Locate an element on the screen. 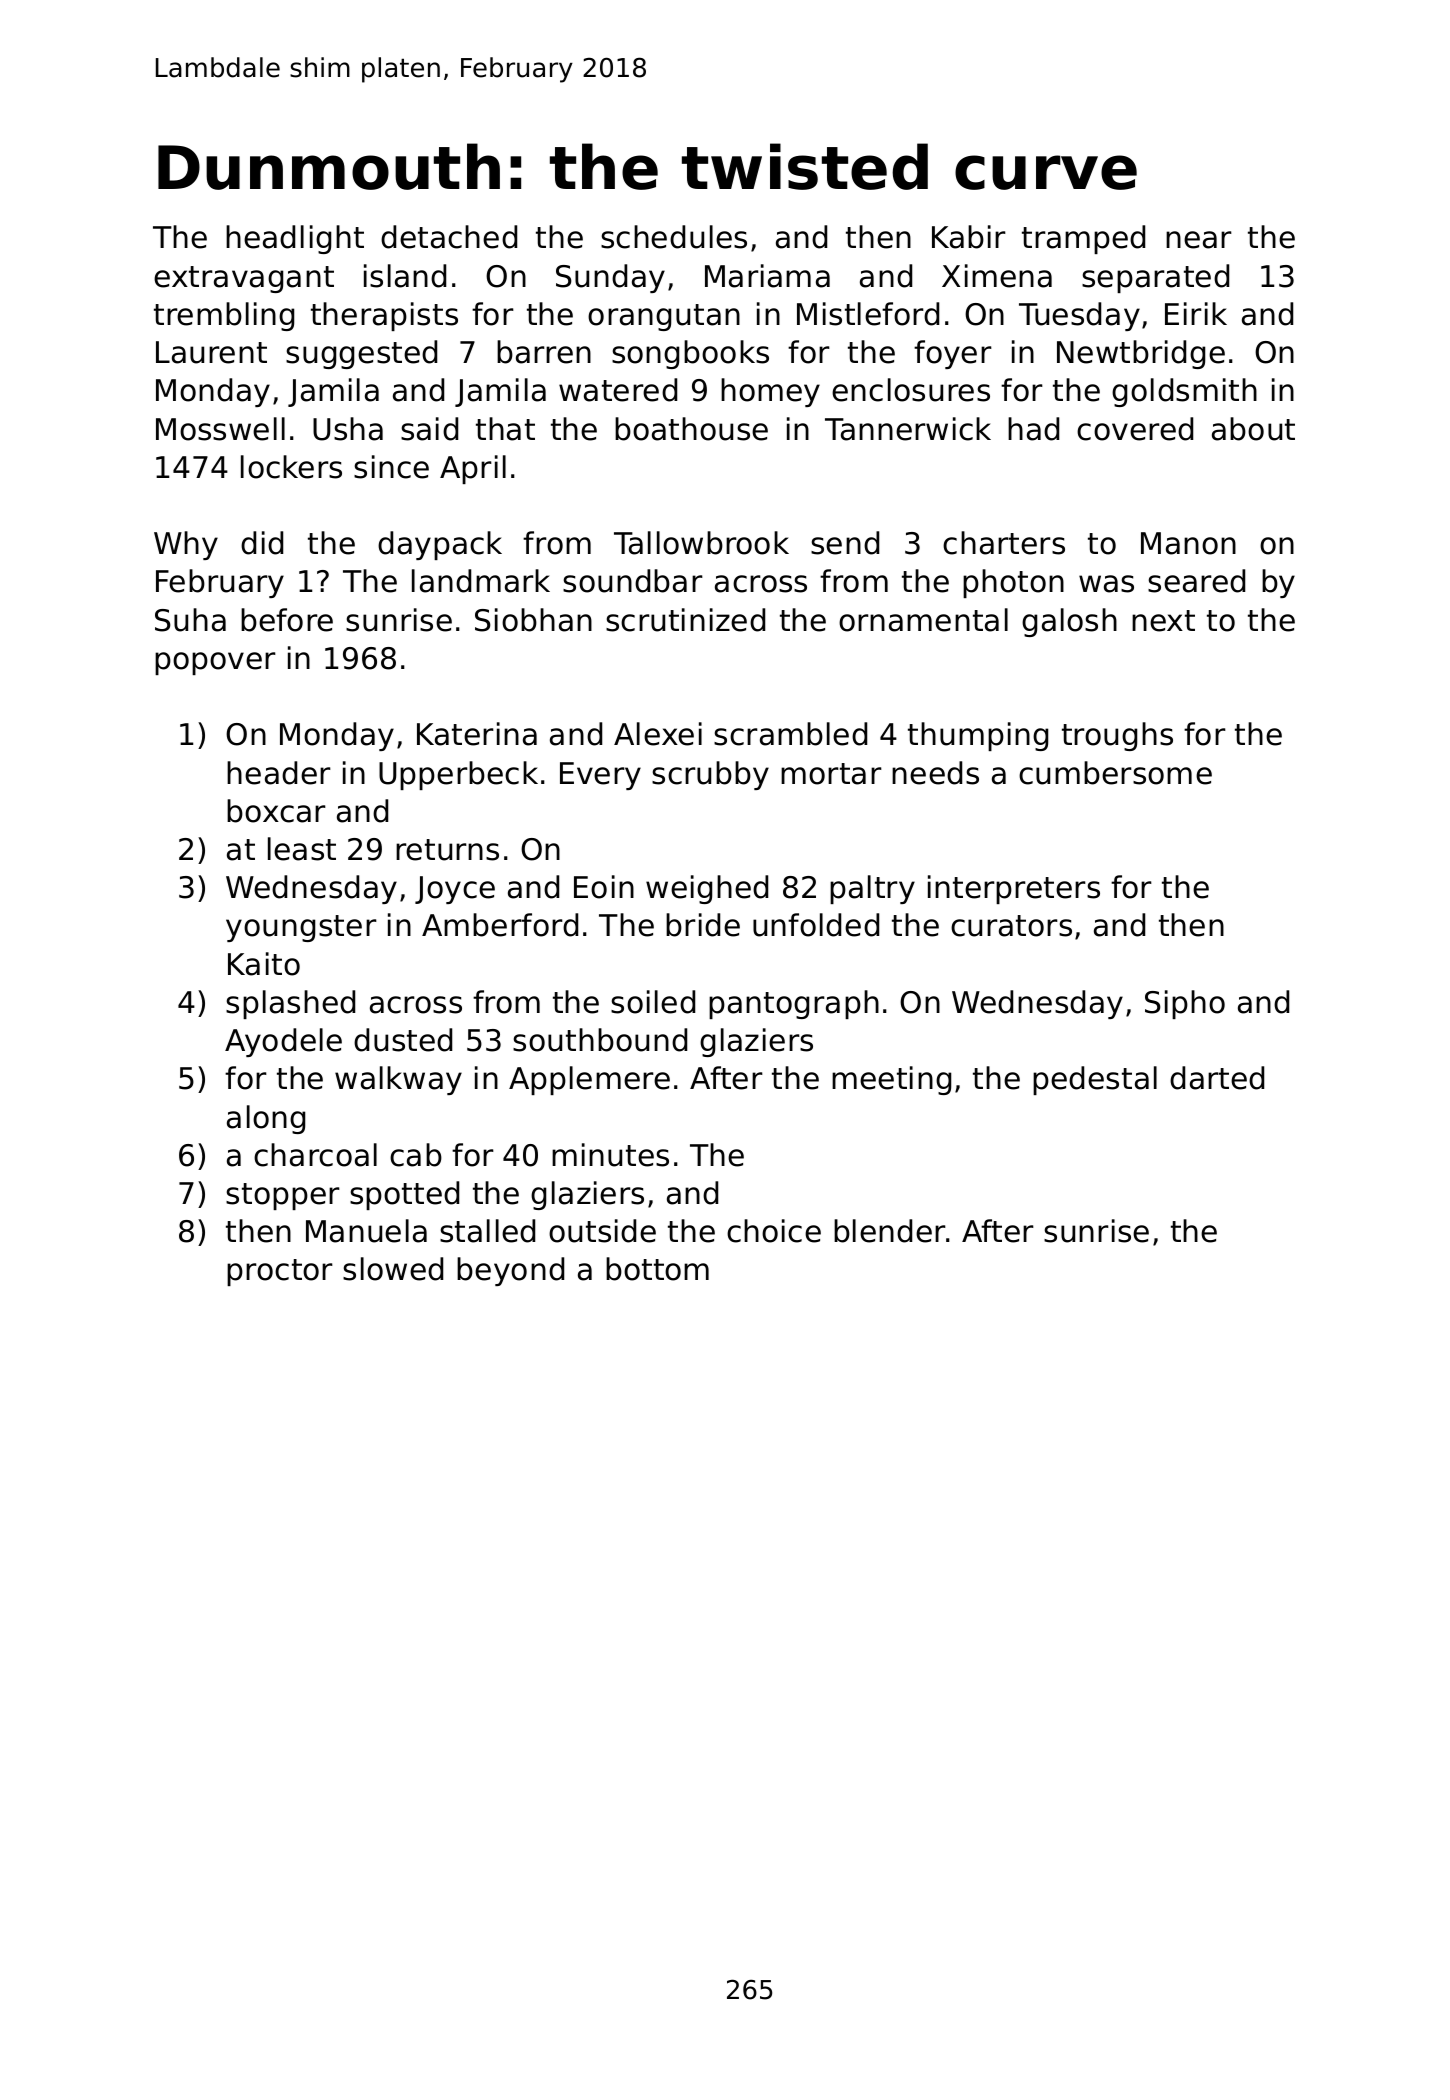 The width and height of the screenshot is (1450, 2100). youngster is located at coordinates (301, 928).
